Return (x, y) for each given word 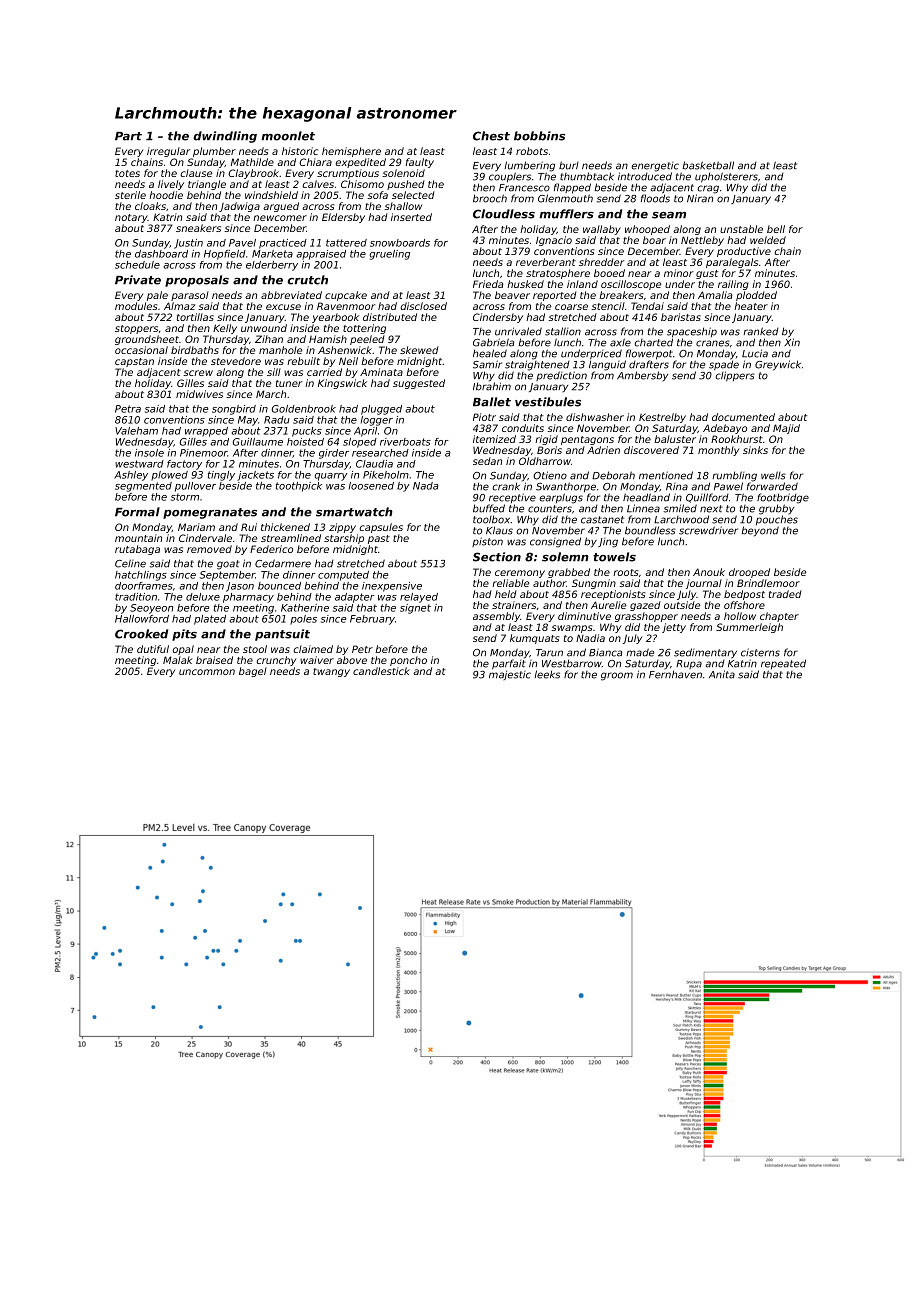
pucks (307, 432)
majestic (510, 675)
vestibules (548, 402)
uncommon (207, 672)
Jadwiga (239, 207)
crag (708, 189)
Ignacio (554, 241)
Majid (786, 429)
